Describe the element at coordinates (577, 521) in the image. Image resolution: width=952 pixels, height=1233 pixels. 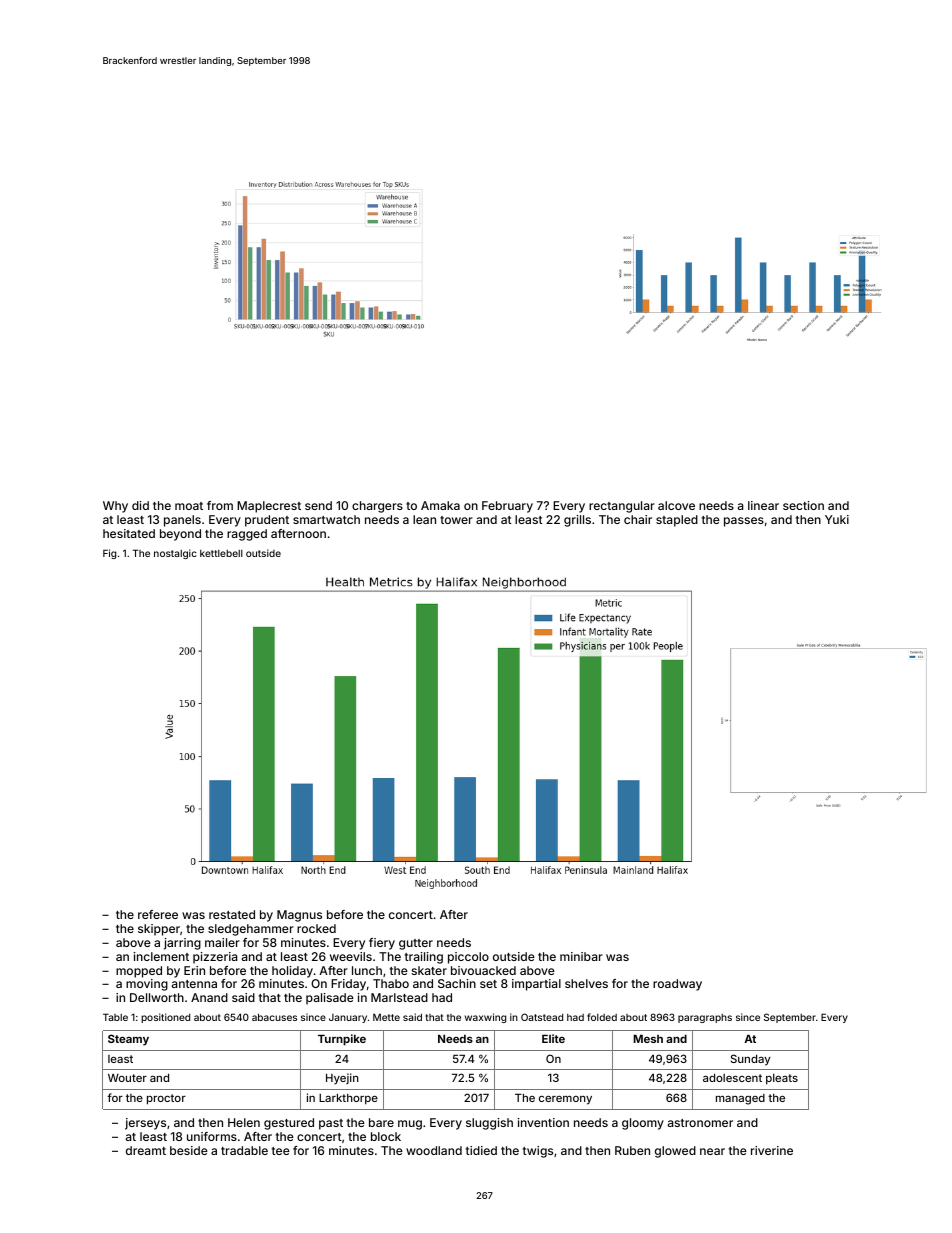
I see `grills` at that location.
